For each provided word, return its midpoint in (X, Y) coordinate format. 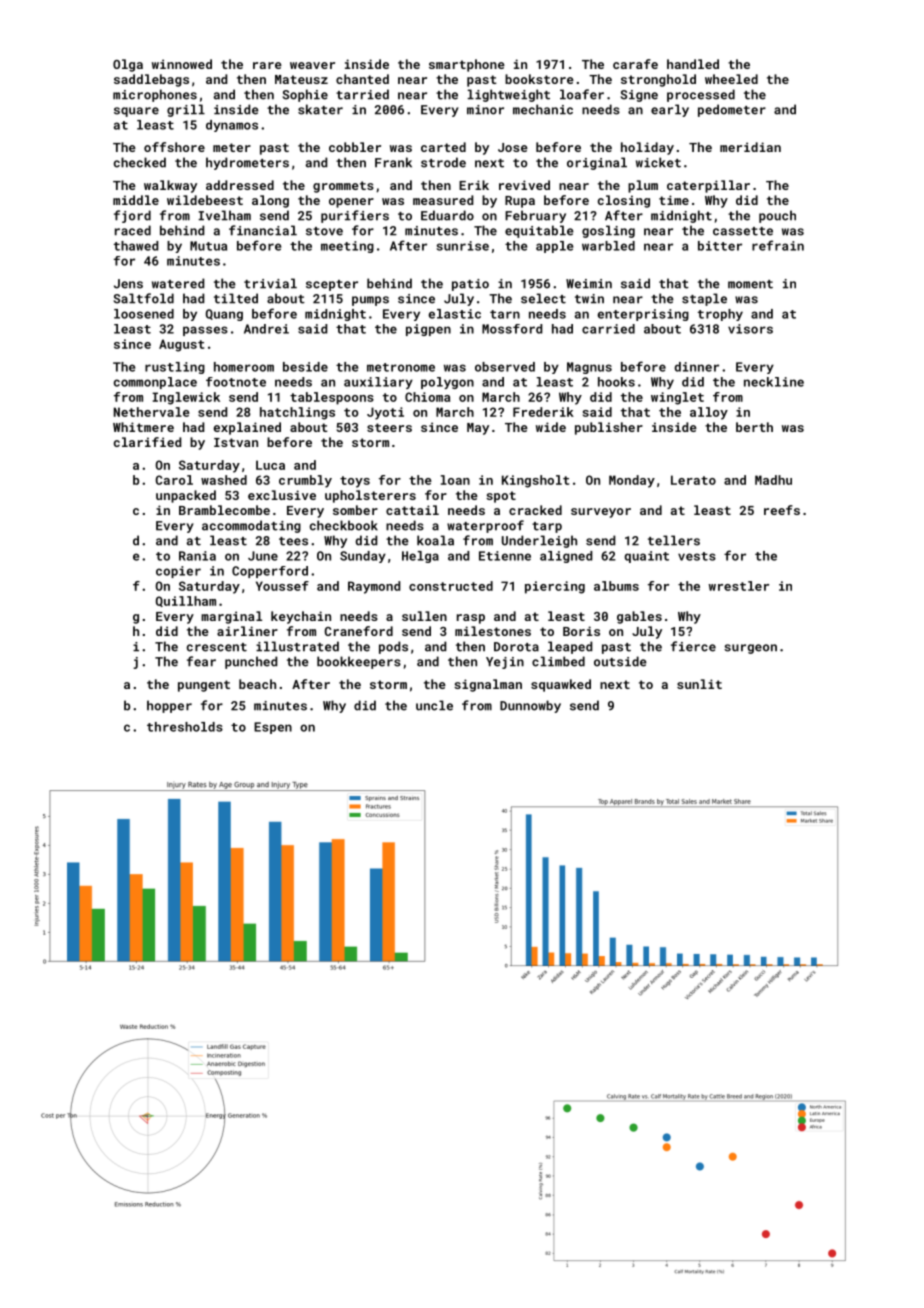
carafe (635, 64)
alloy (709, 413)
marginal (231, 617)
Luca (270, 465)
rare (267, 65)
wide (551, 427)
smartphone (467, 65)
